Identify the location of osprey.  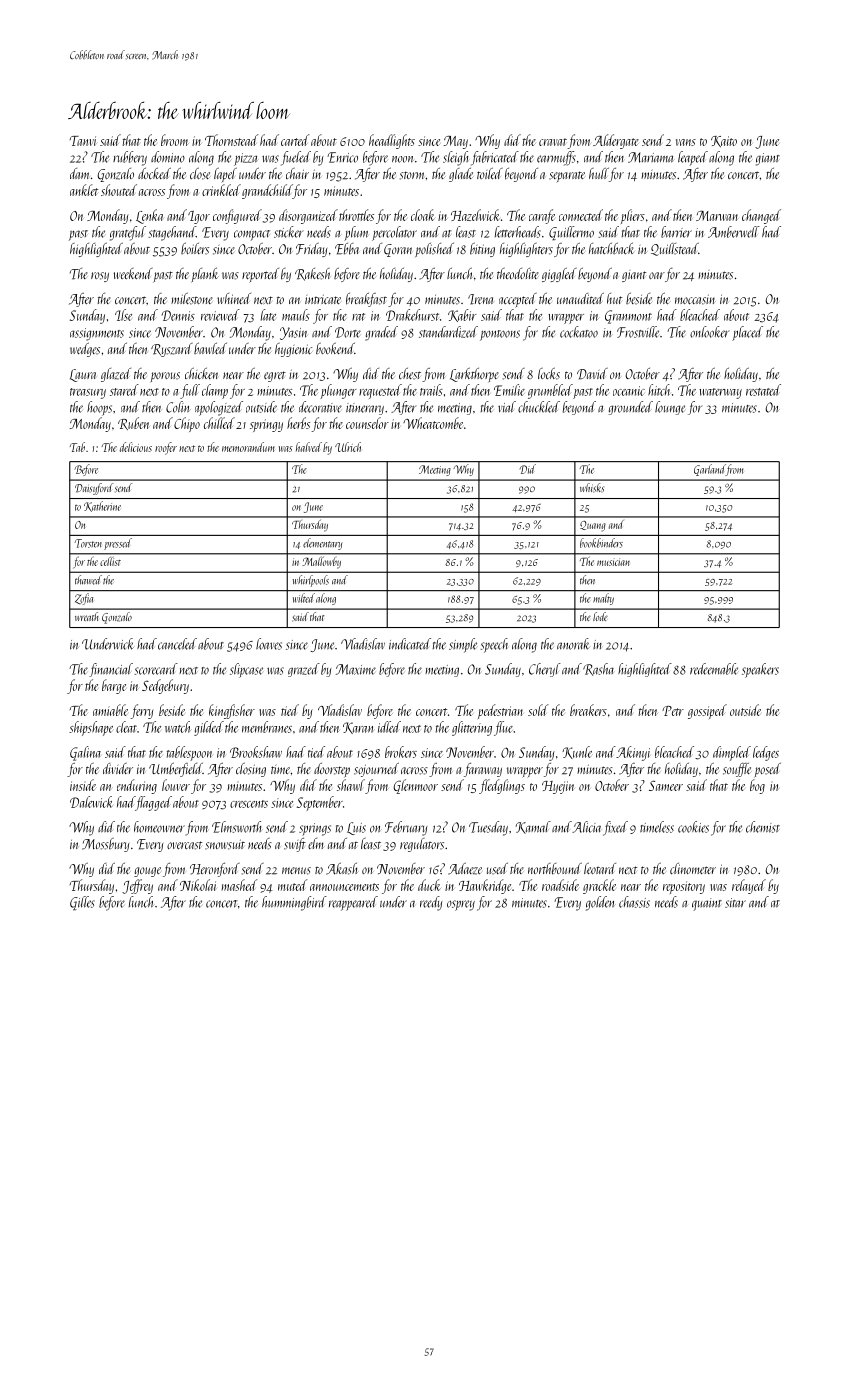
(461, 905).
